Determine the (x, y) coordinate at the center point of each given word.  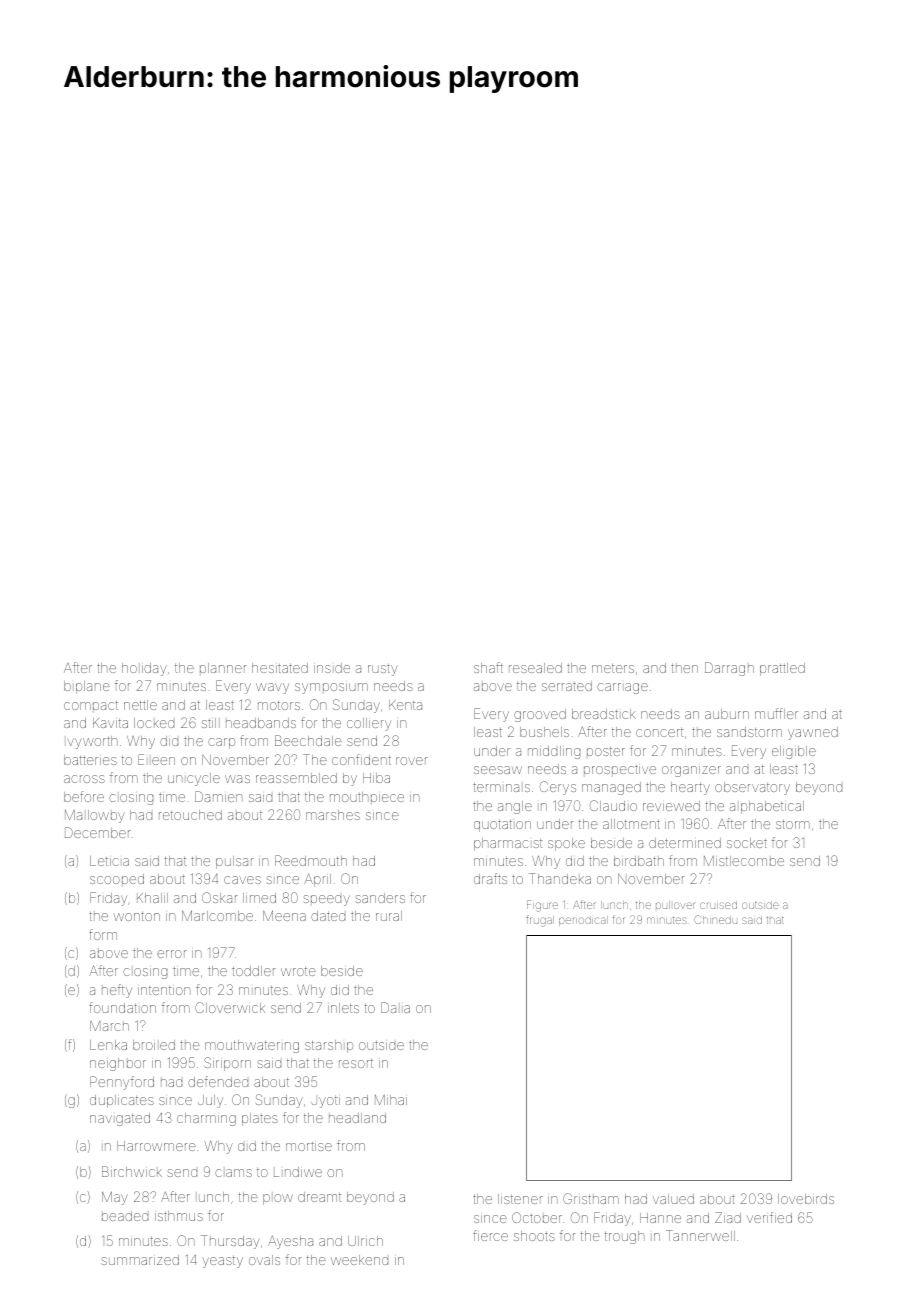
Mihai (391, 1100)
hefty (117, 991)
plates (260, 1119)
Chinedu (715, 919)
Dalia (395, 1007)
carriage (622, 688)
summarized (140, 1260)
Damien (219, 796)
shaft (488, 667)
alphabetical (767, 807)
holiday (144, 669)
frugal (540, 921)
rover (412, 761)
